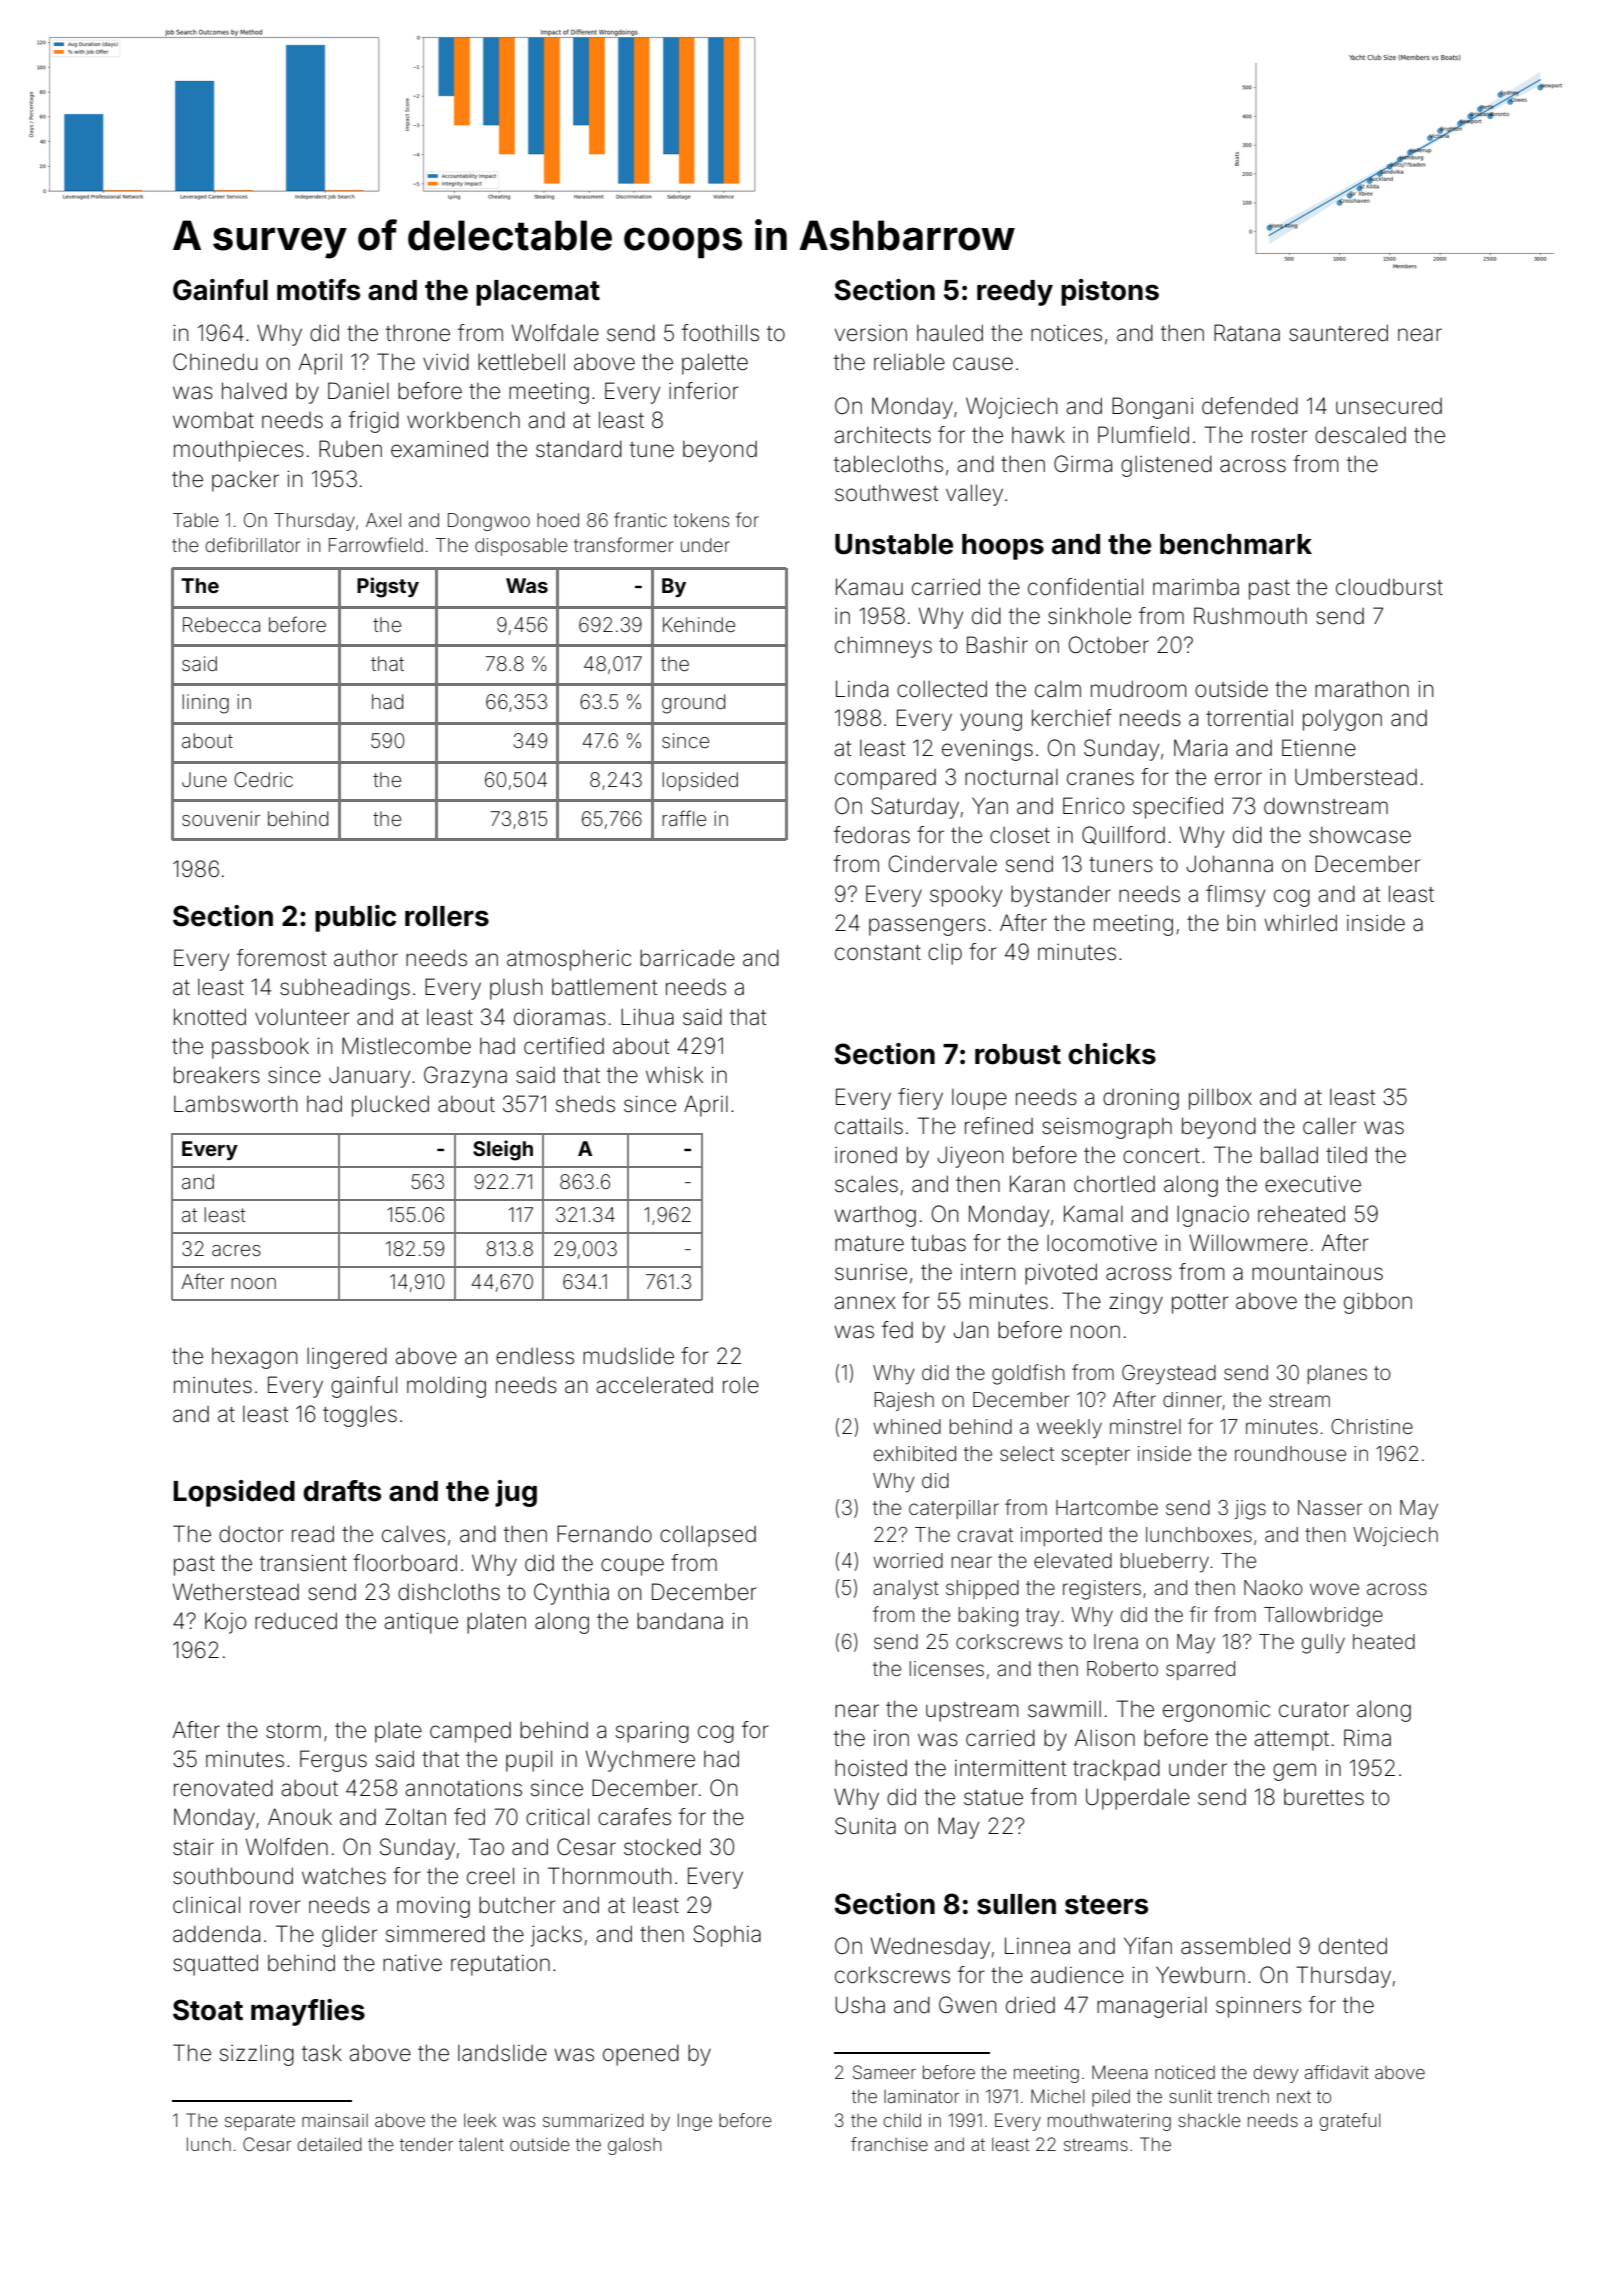 The width and height of the screenshot is (1620, 2292). I want to click on Grazyna, so click(465, 1077).
